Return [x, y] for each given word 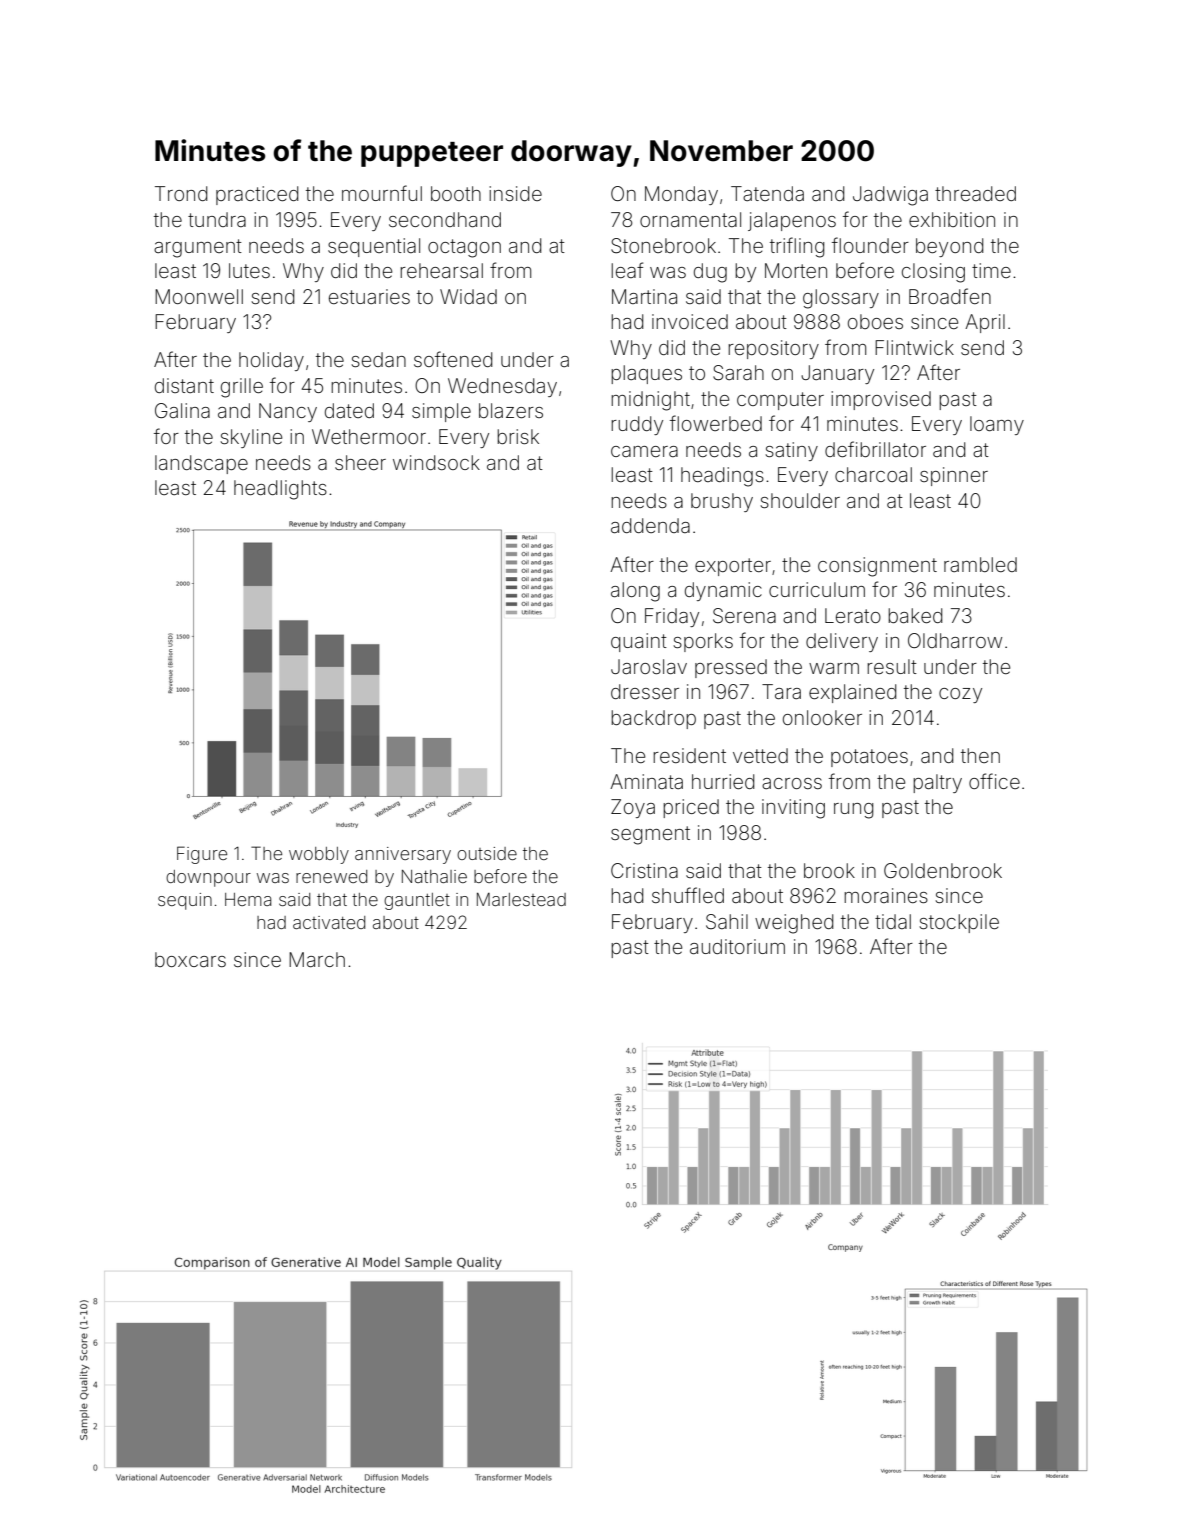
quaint [639, 642]
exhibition [952, 219]
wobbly [319, 855]
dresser [645, 691]
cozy [960, 695]
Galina [182, 410]
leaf [627, 270]
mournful [382, 193]
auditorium [737, 946]
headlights [280, 490]
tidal [893, 921]
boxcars [190, 959]
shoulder [800, 500]
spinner [954, 476]
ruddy [637, 425]
